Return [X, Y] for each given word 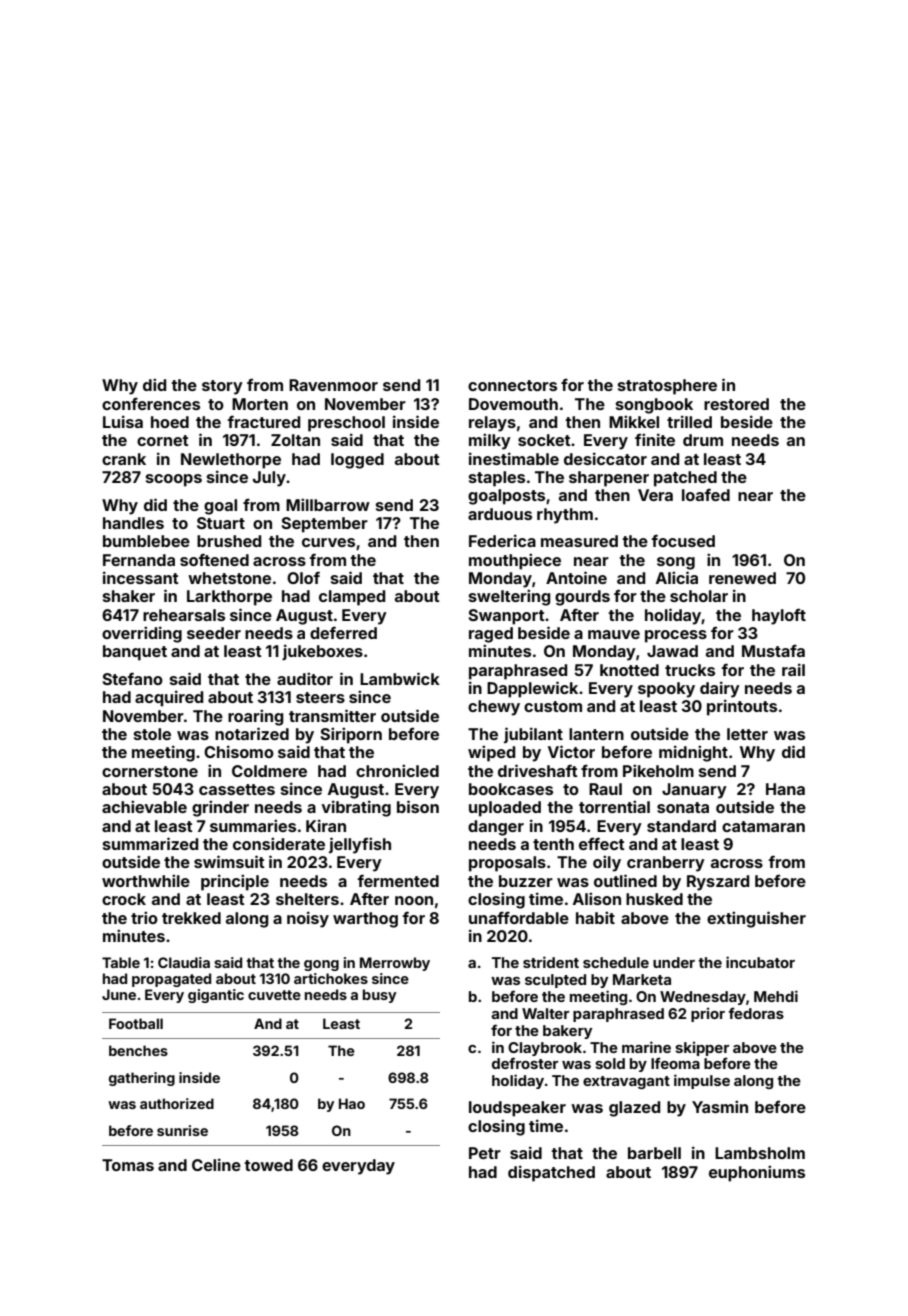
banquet [135, 653]
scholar [699, 596]
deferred [343, 632]
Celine [216, 1164]
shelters [307, 899]
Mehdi [776, 996]
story [222, 387]
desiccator [605, 458]
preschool [346, 424]
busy [380, 996]
